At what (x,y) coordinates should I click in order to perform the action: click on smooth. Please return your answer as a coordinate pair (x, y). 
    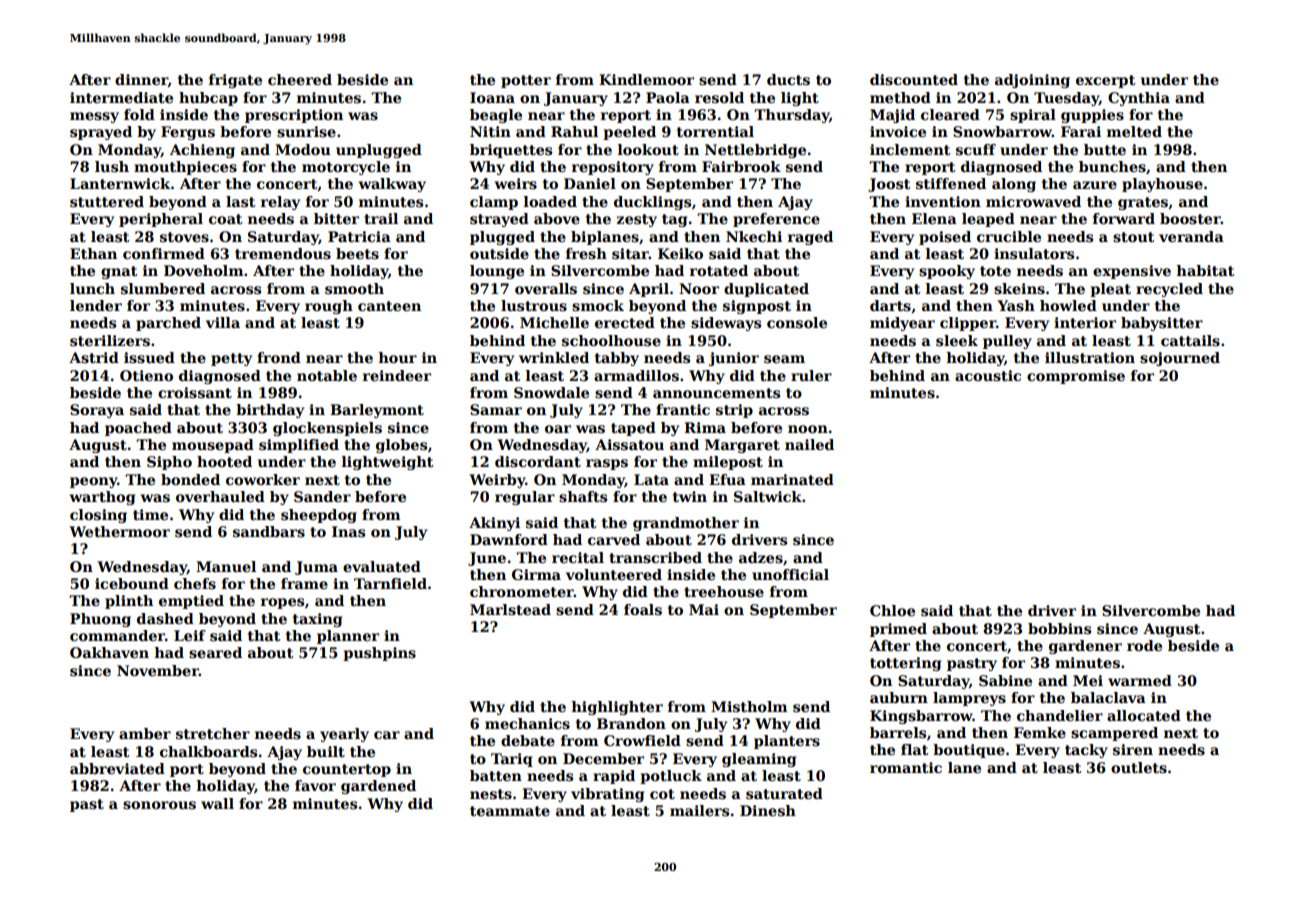
    Looking at the image, I should click on (354, 288).
